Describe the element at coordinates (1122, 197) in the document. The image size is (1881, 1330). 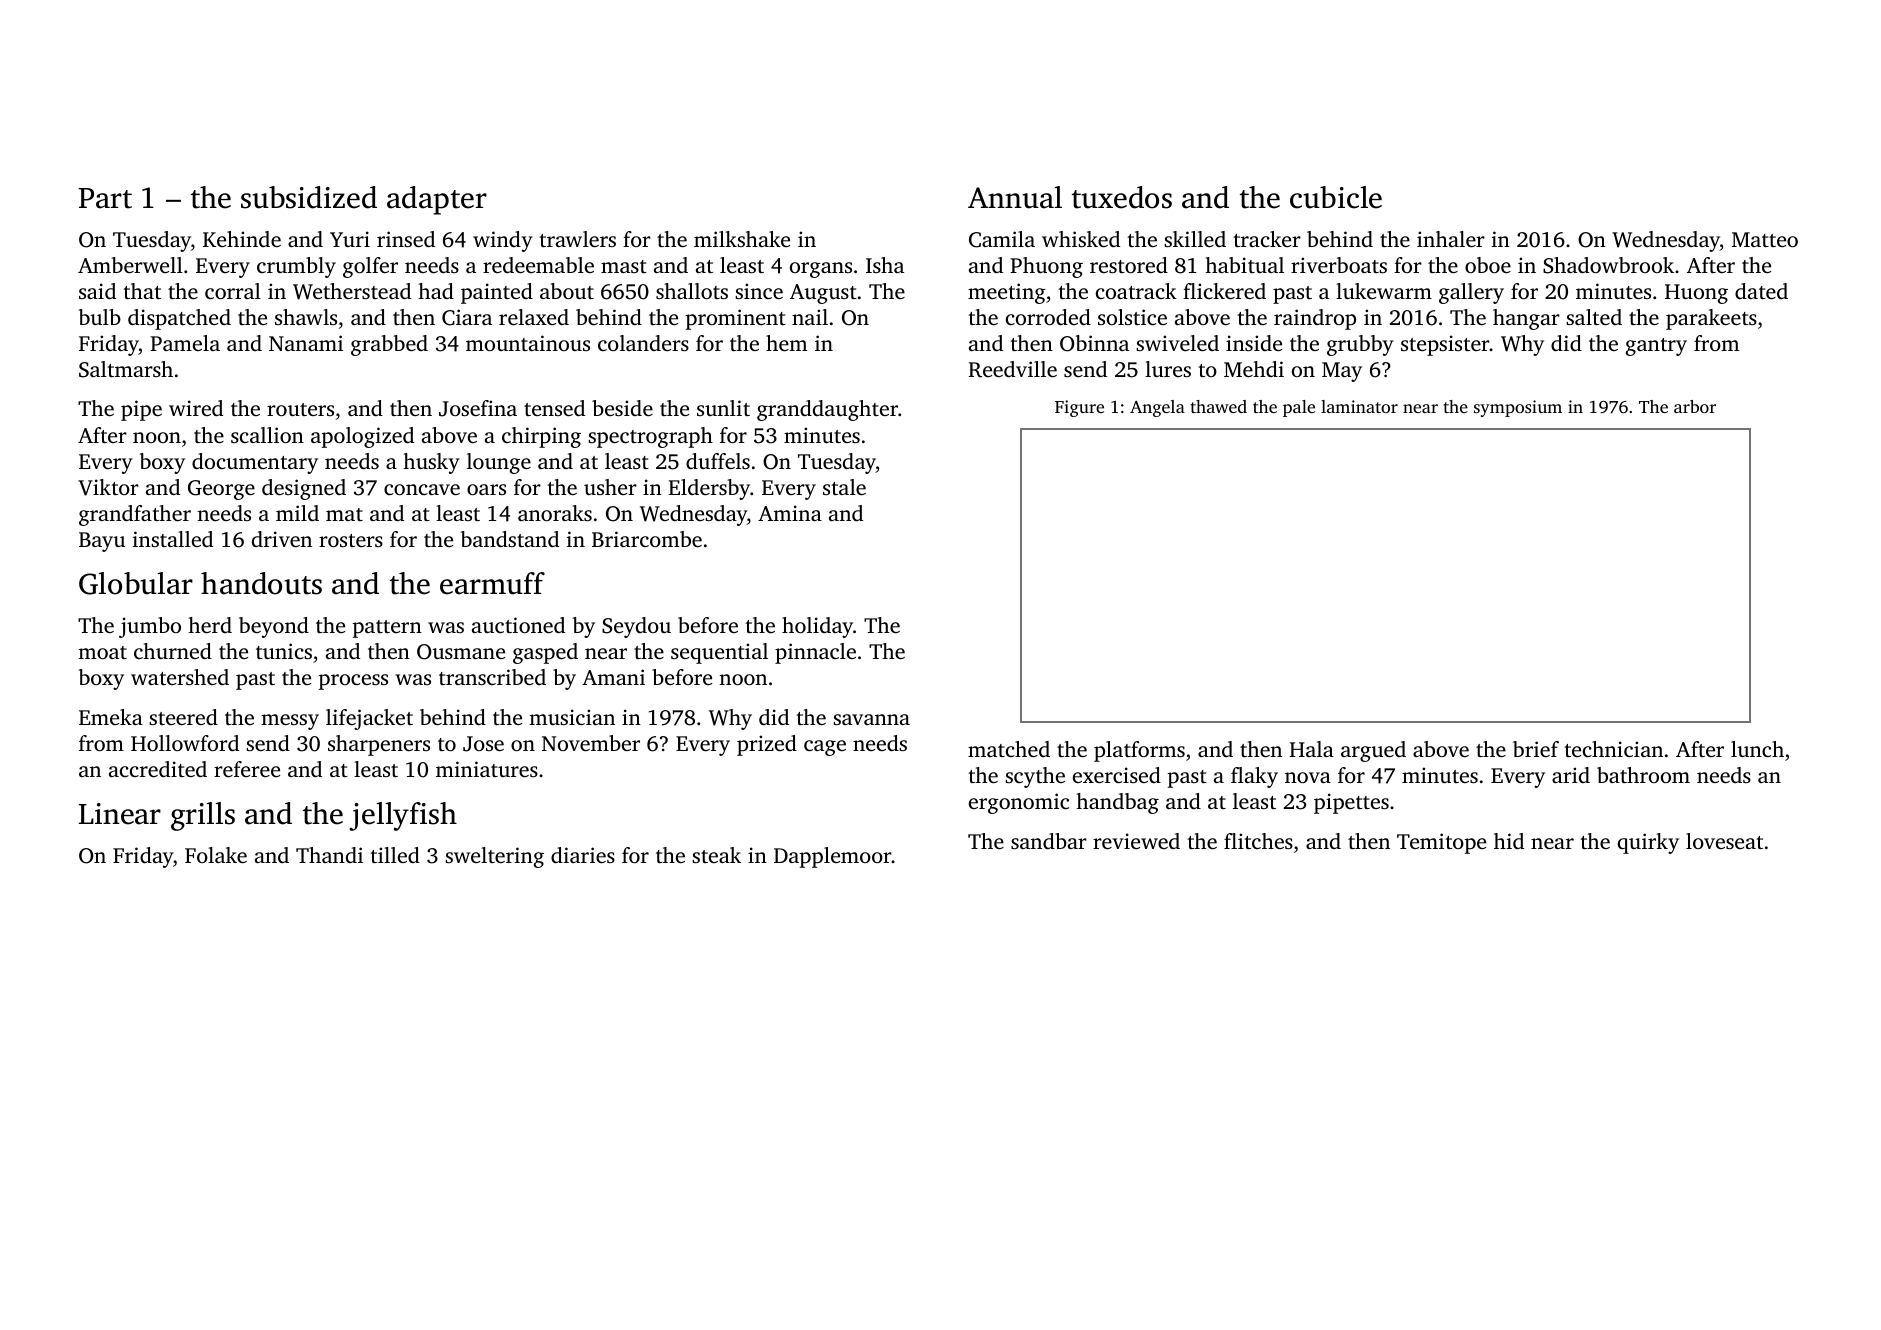
I see `tuxedos` at that location.
